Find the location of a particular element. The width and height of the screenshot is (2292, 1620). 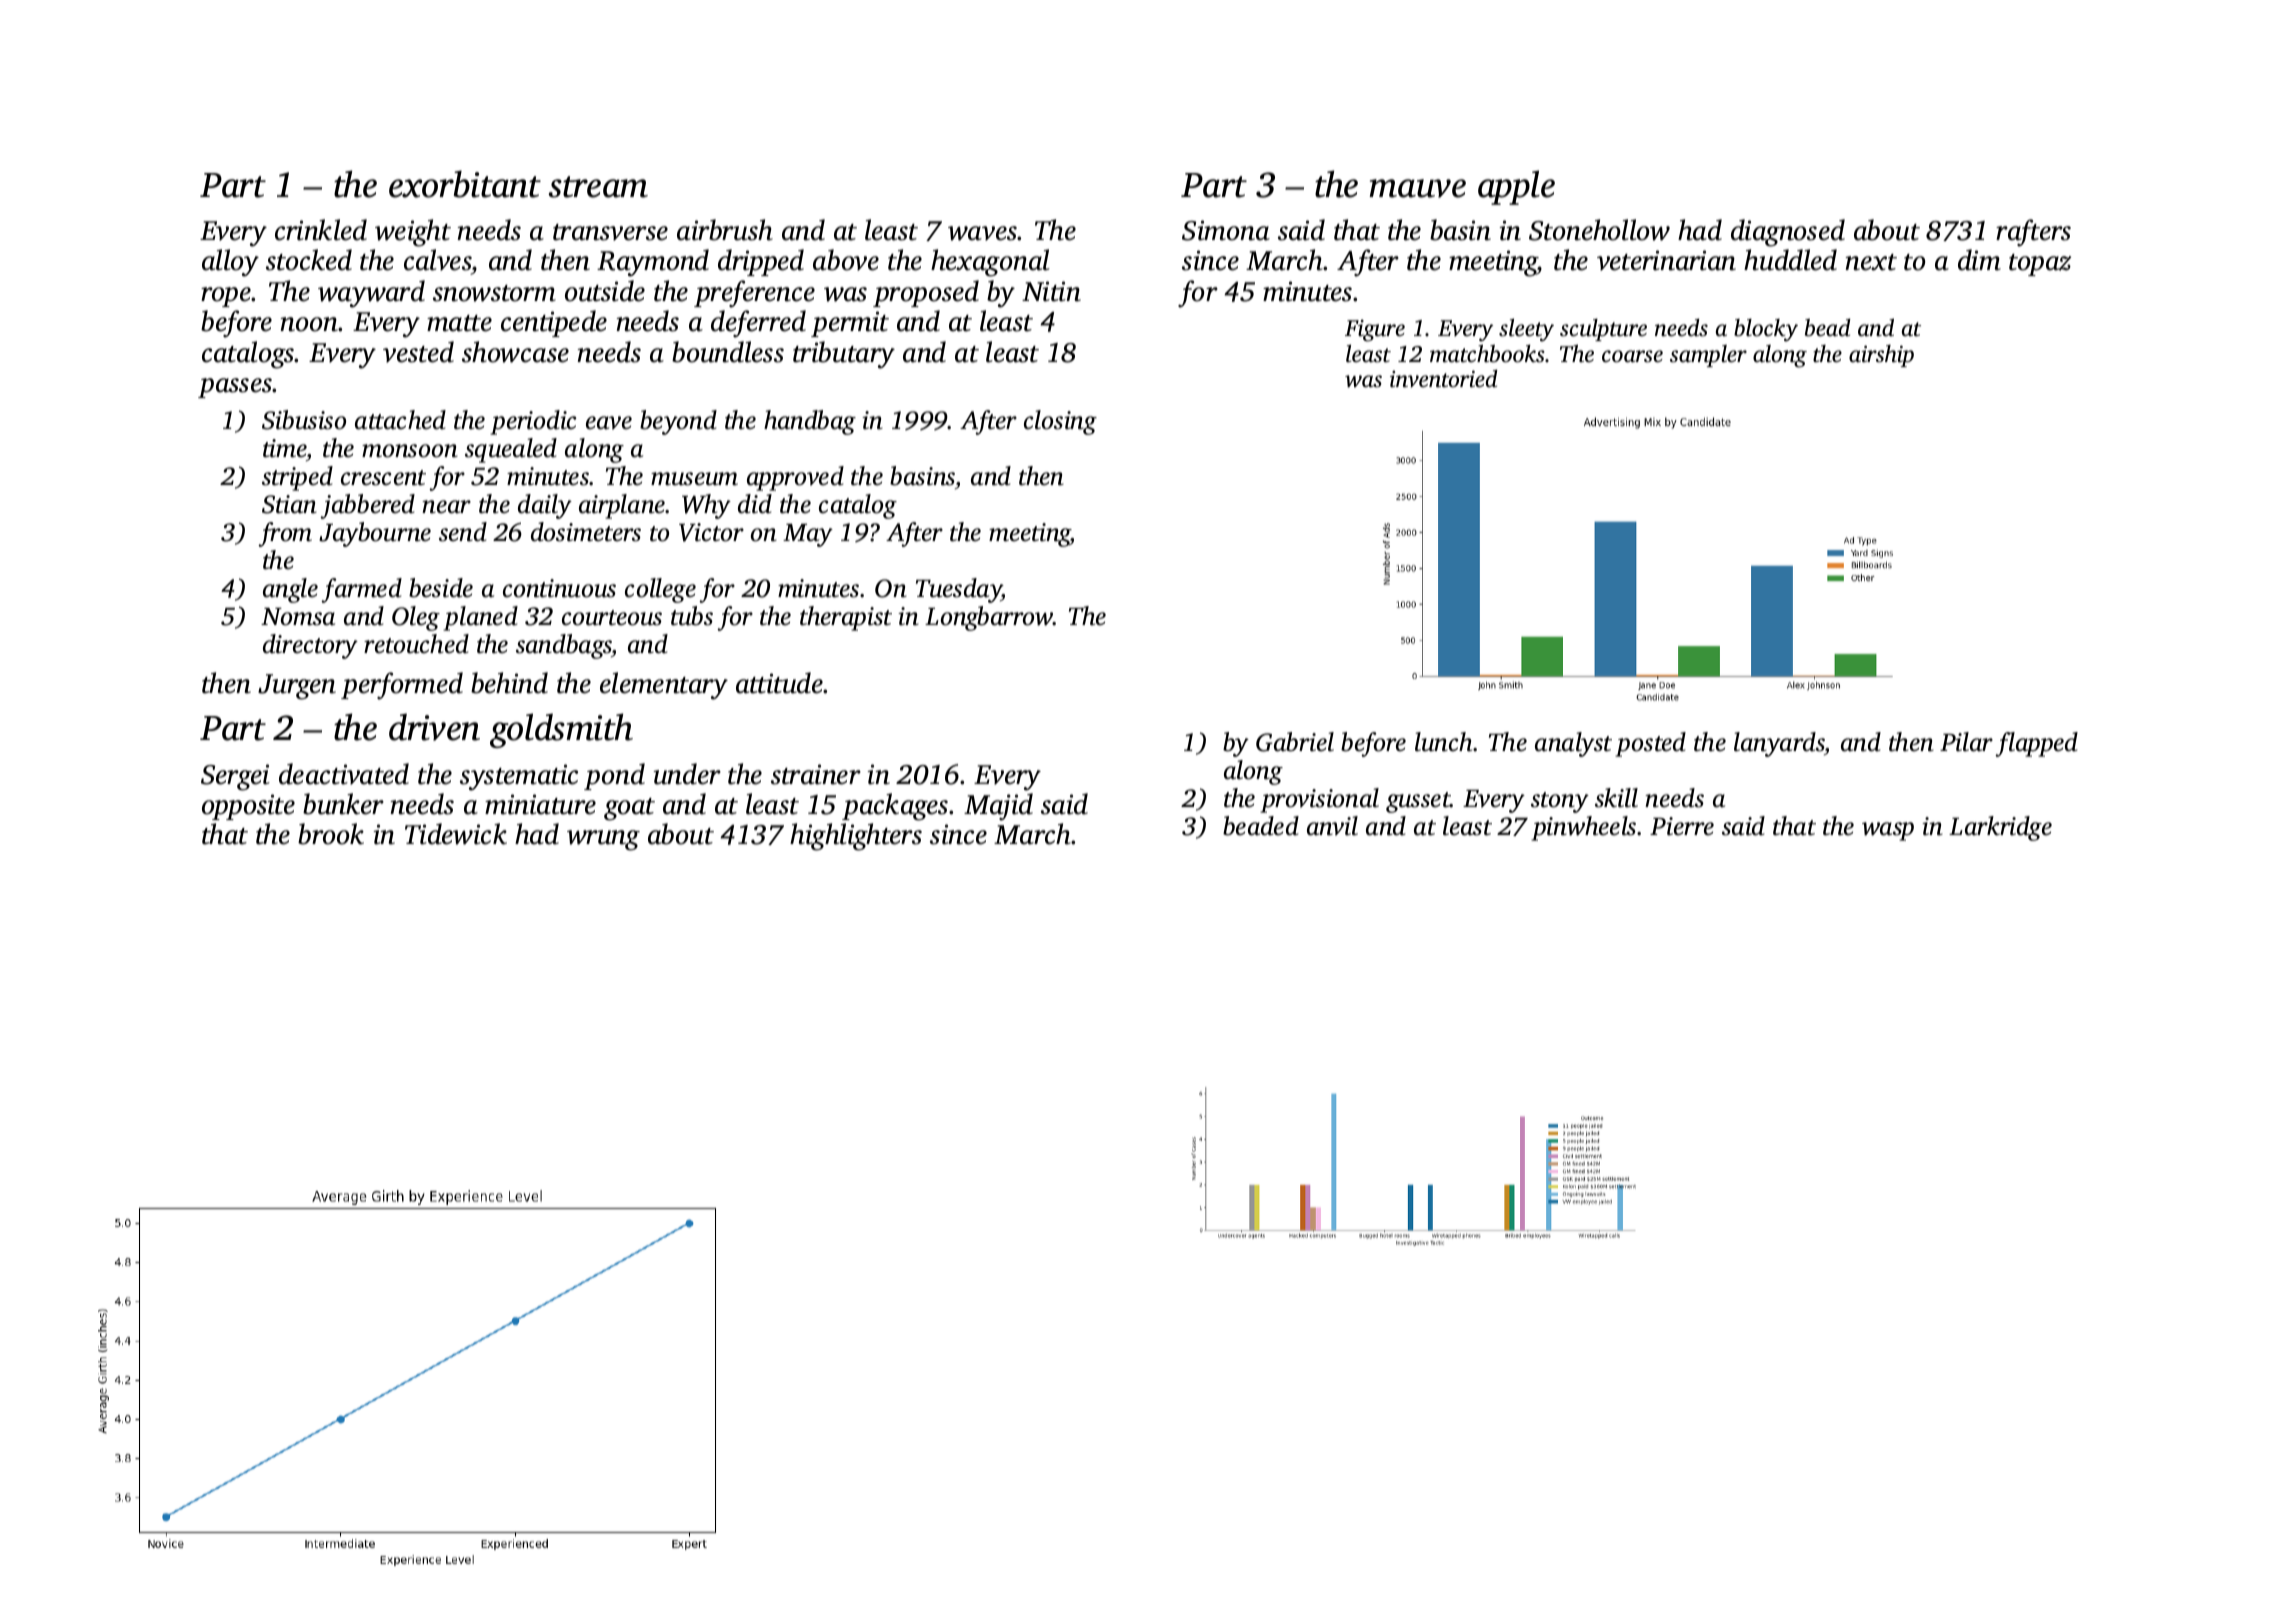

time is located at coordinates (285, 450).
